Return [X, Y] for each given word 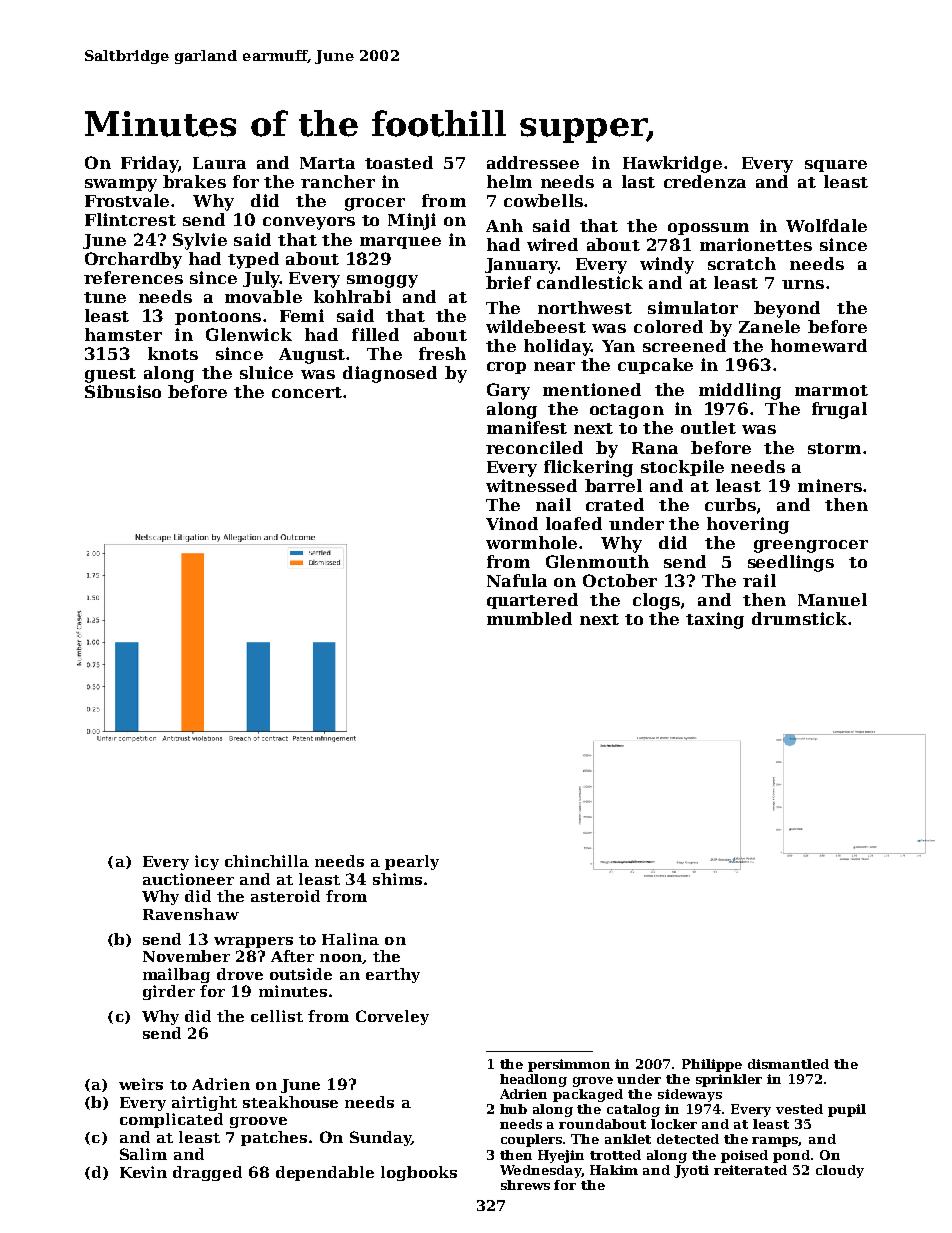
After [292, 956]
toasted [399, 162]
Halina [350, 939]
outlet [708, 427]
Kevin [143, 1172]
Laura [219, 163]
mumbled [529, 618]
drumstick [799, 618]
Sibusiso [123, 391]
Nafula [517, 580]
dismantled [788, 1064]
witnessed [531, 485]
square [836, 166]
